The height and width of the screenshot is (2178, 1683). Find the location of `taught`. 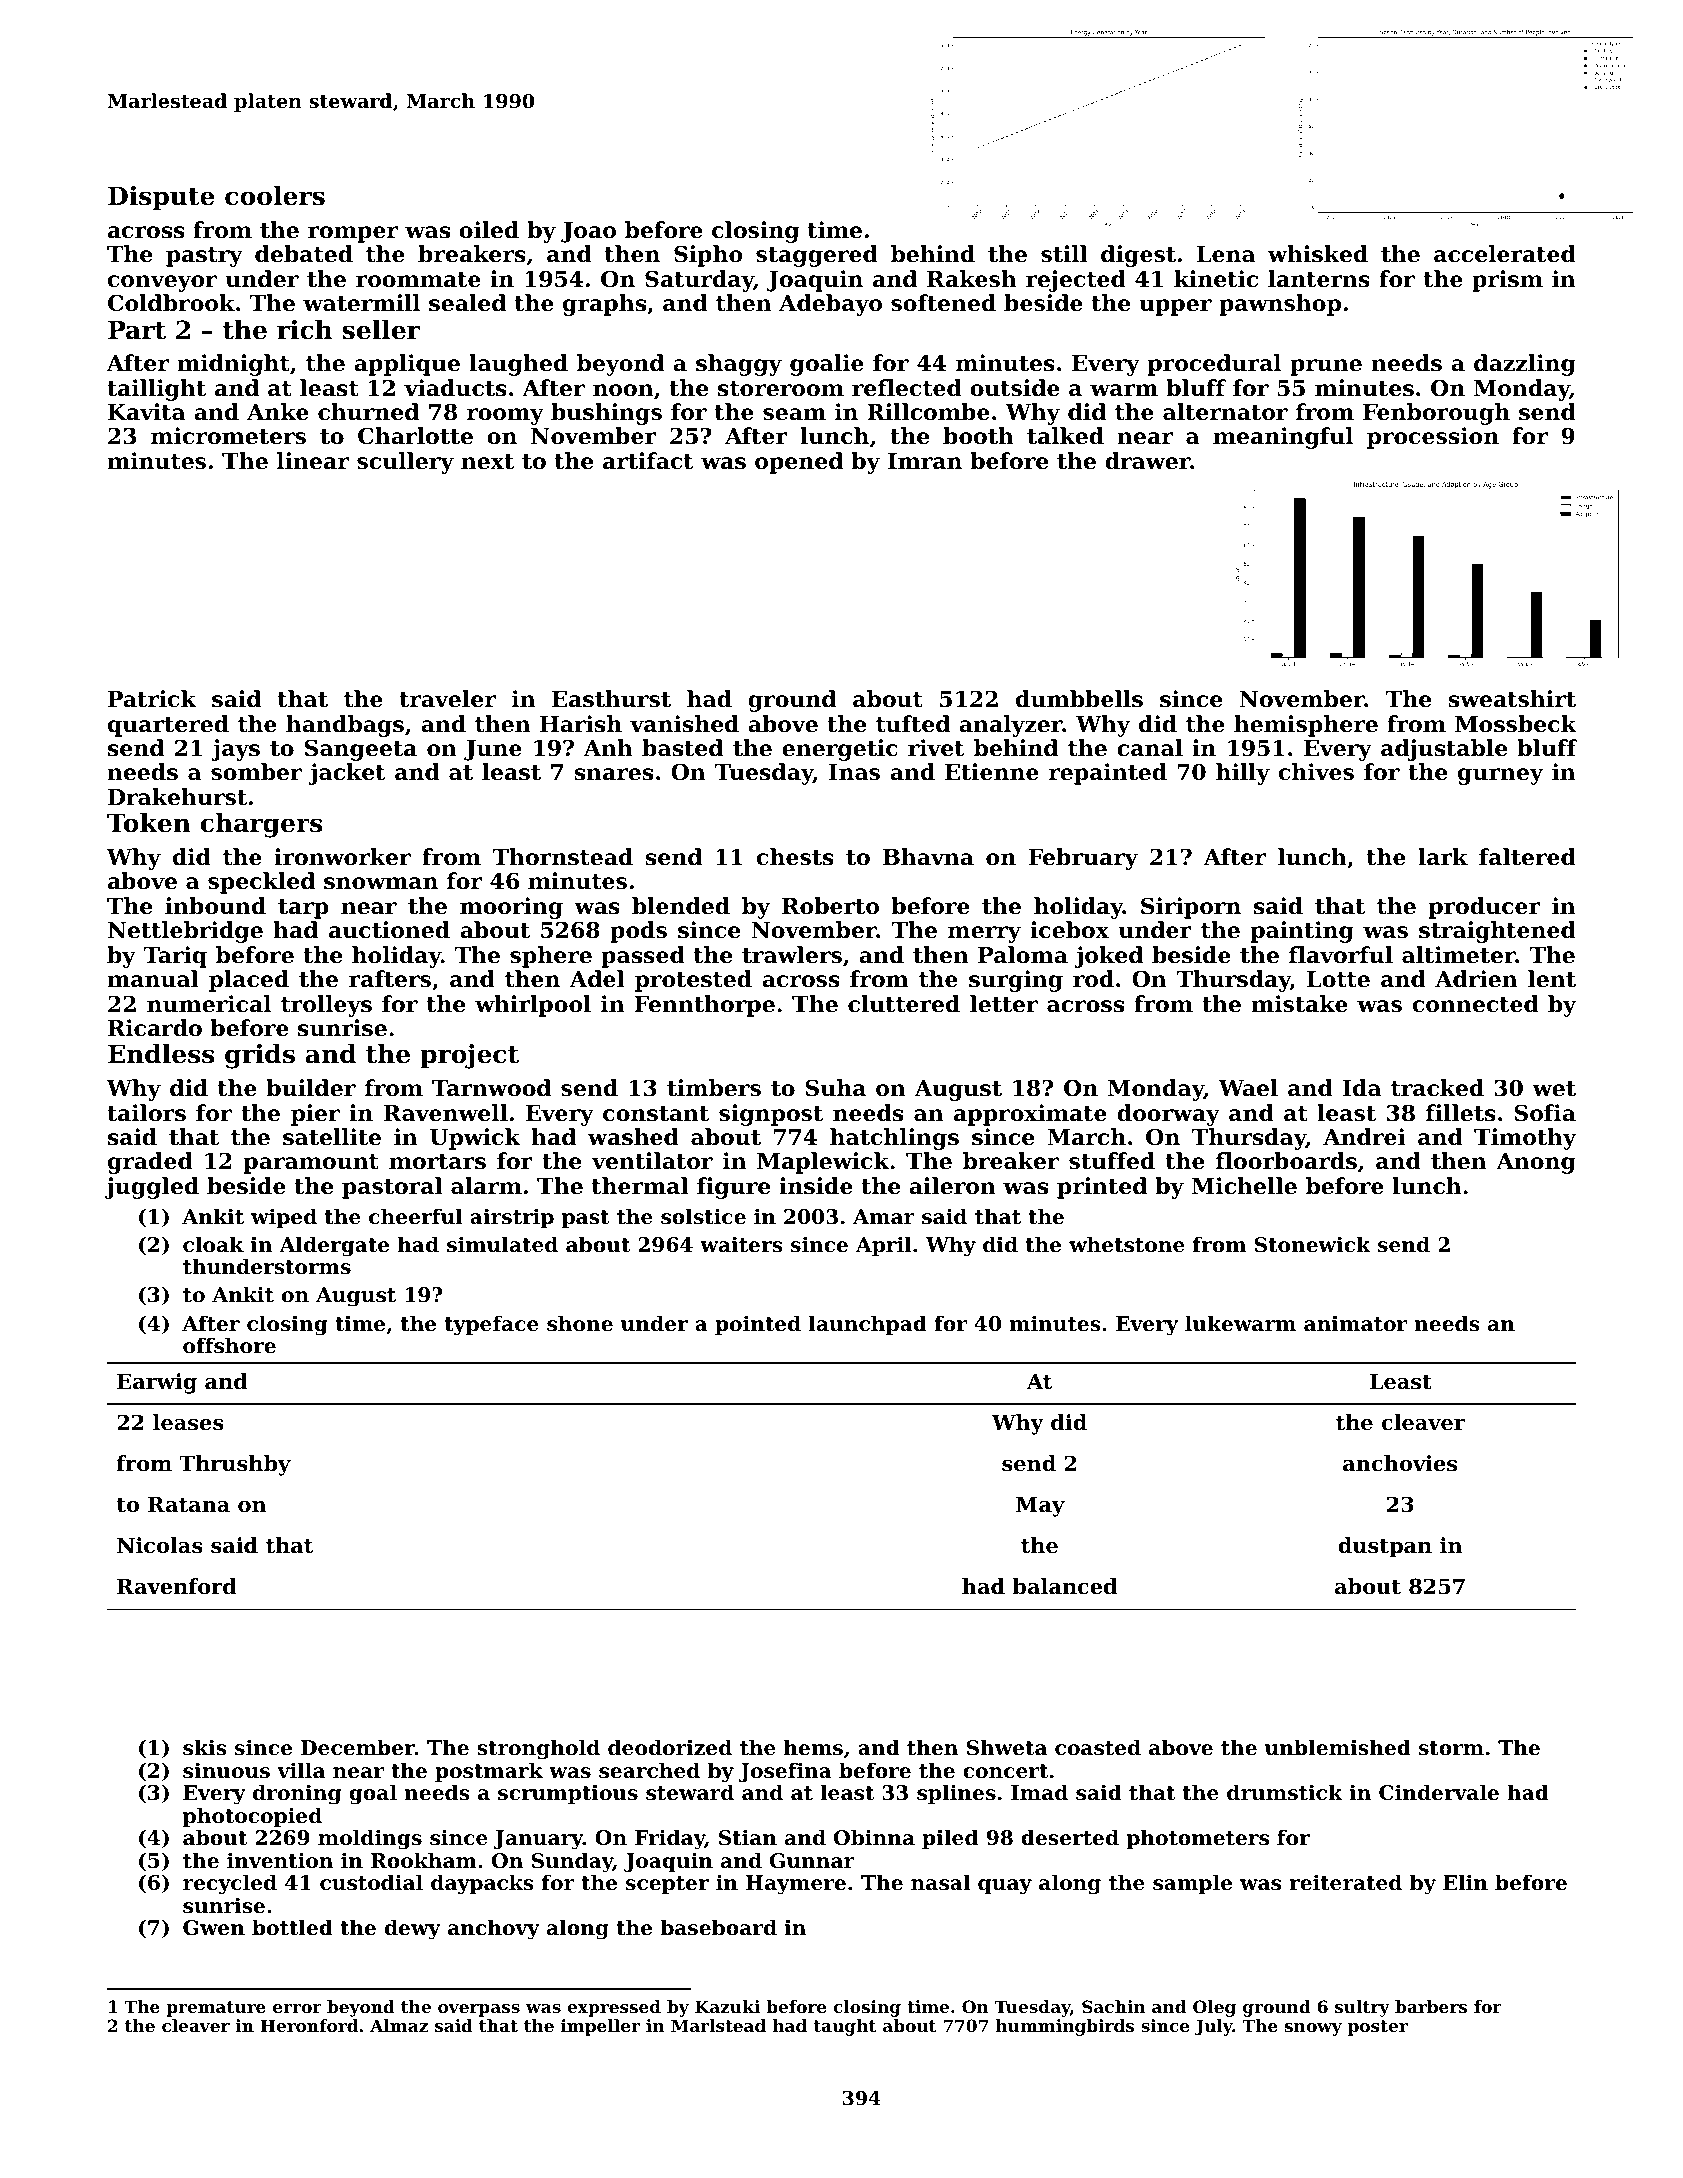

taught is located at coordinates (844, 2027).
